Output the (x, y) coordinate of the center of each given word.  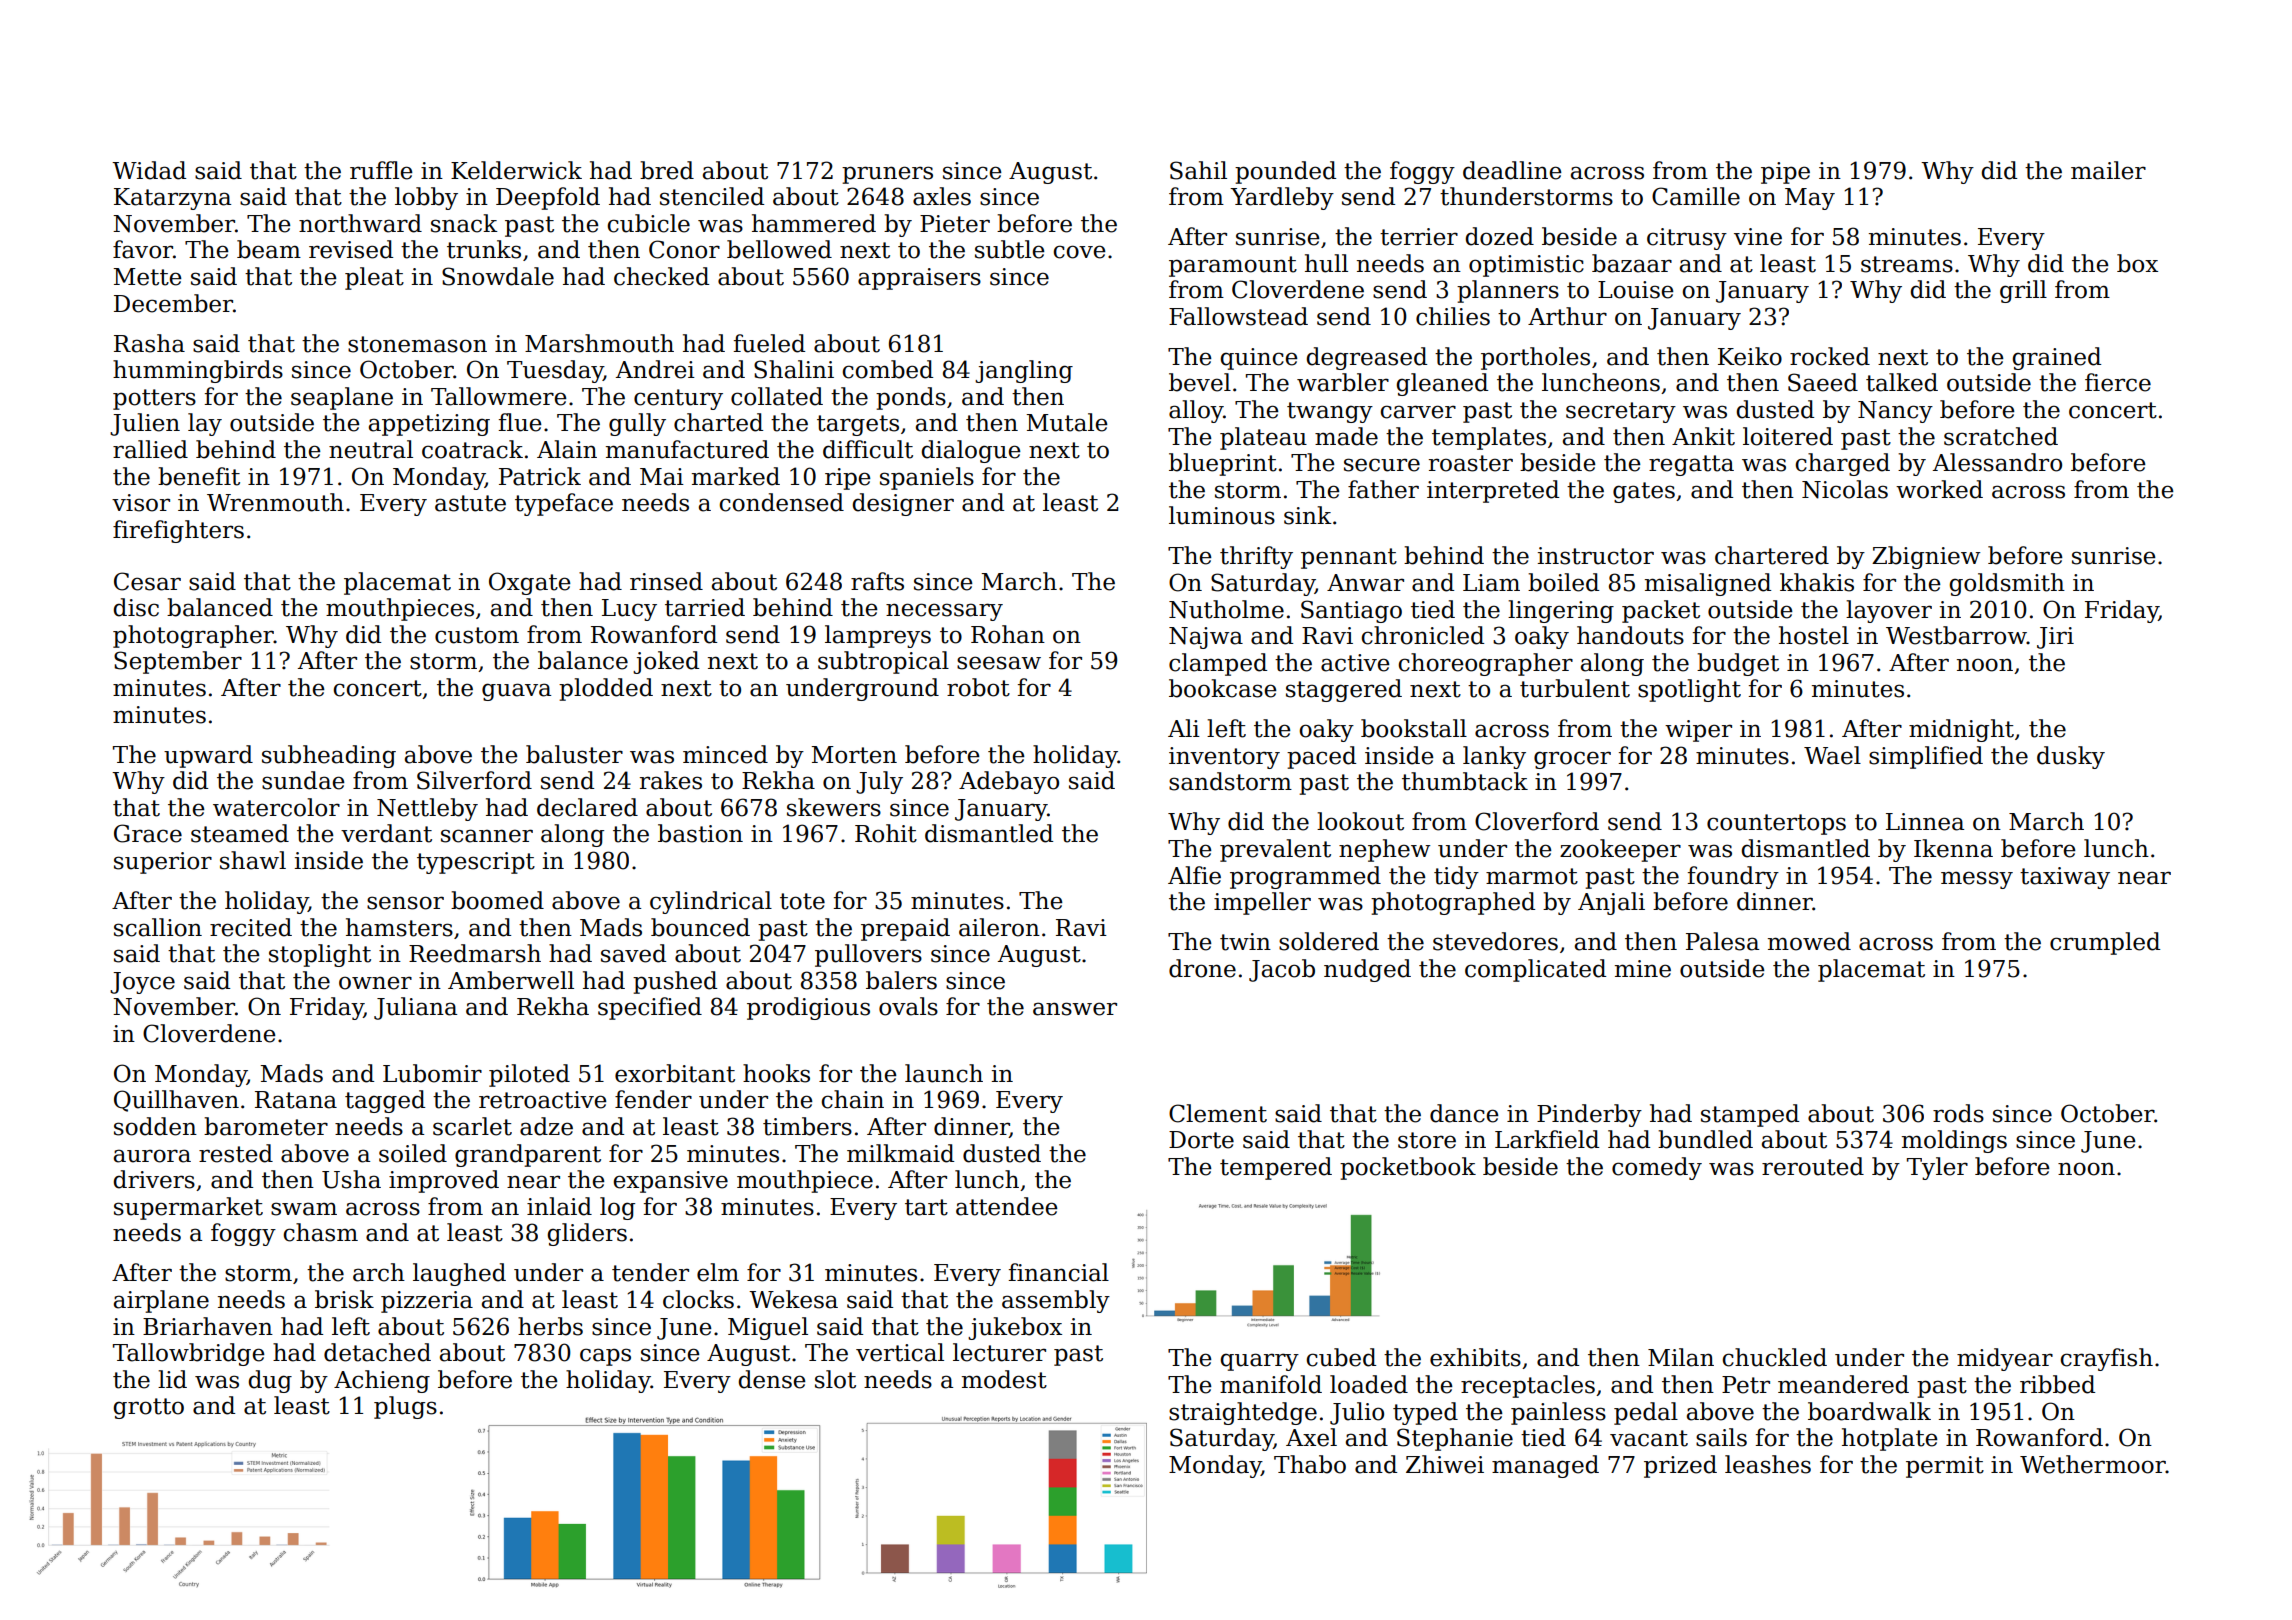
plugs (405, 1407)
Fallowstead (1238, 316)
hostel (1814, 635)
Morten (854, 755)
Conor (684, 249)
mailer (2108, 170)
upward (208, 756)
